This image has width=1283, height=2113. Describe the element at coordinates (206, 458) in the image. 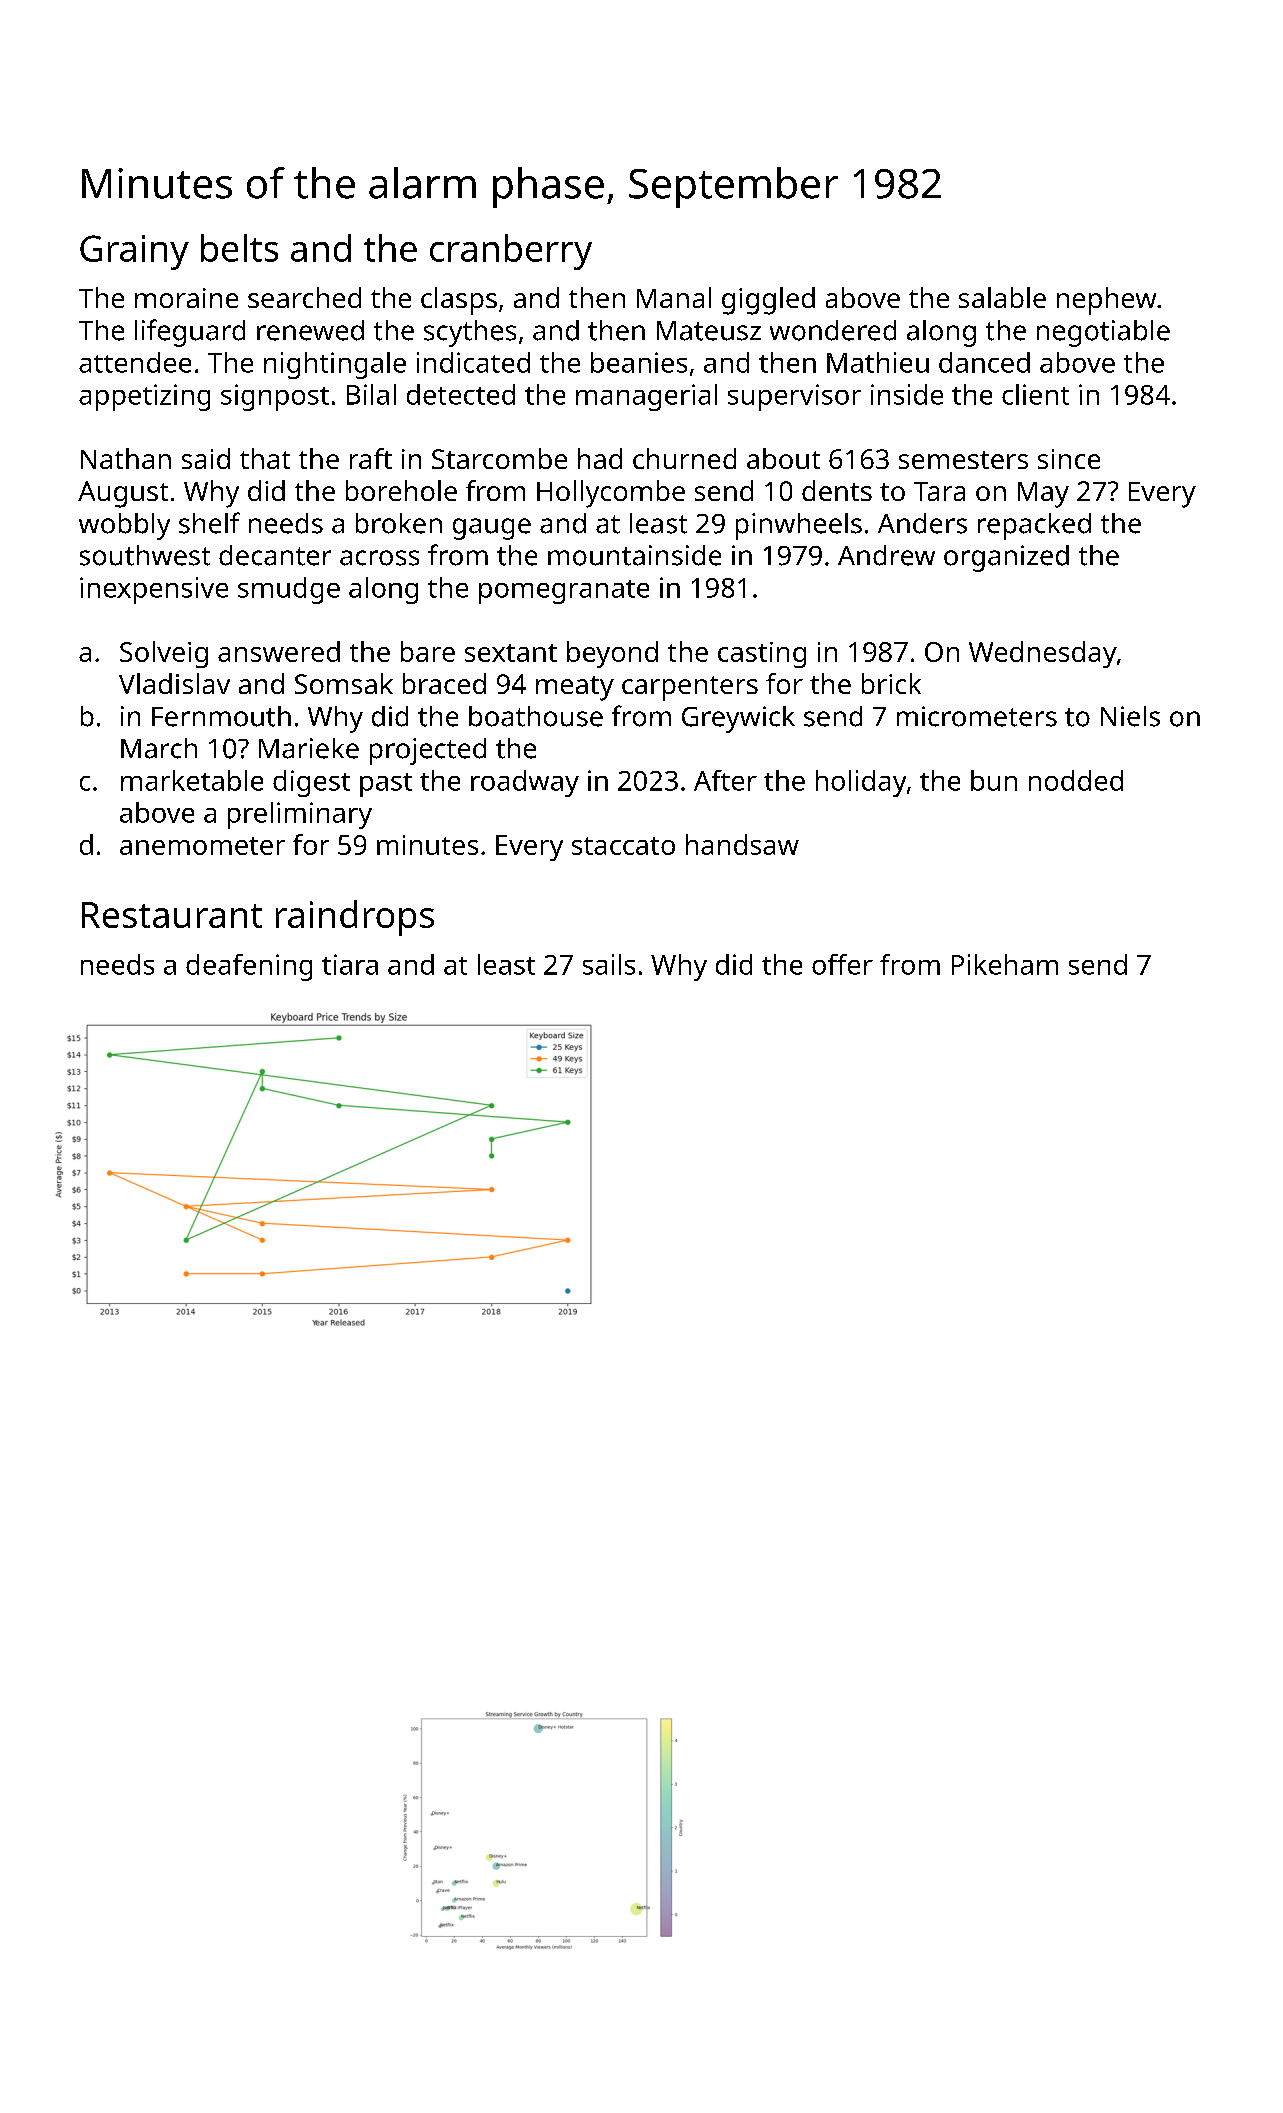

I see `said` at that location.
